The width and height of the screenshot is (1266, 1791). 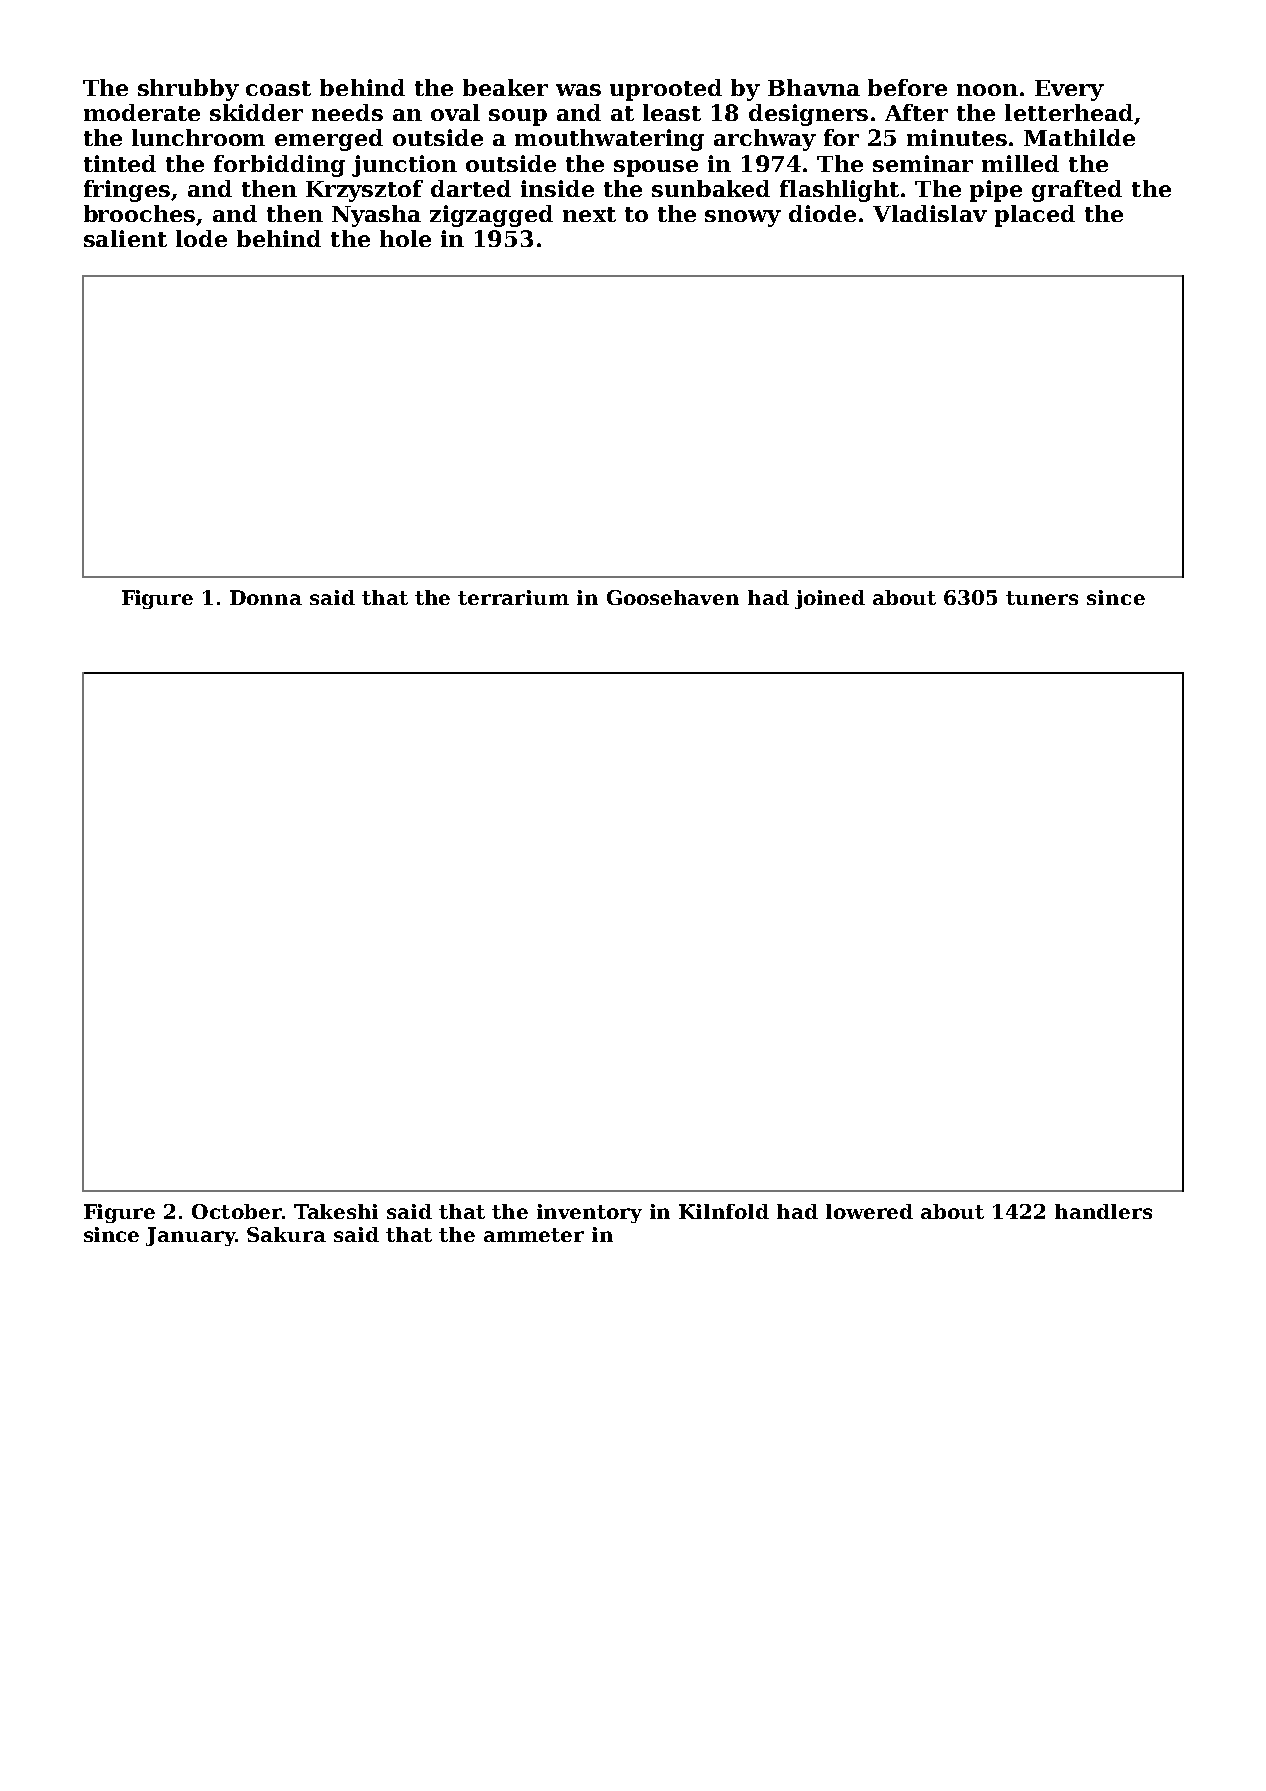 What do you see at coordinates (666, 90) in the screenshot?
I see `uprooted` at bounding box center [666, 90].
